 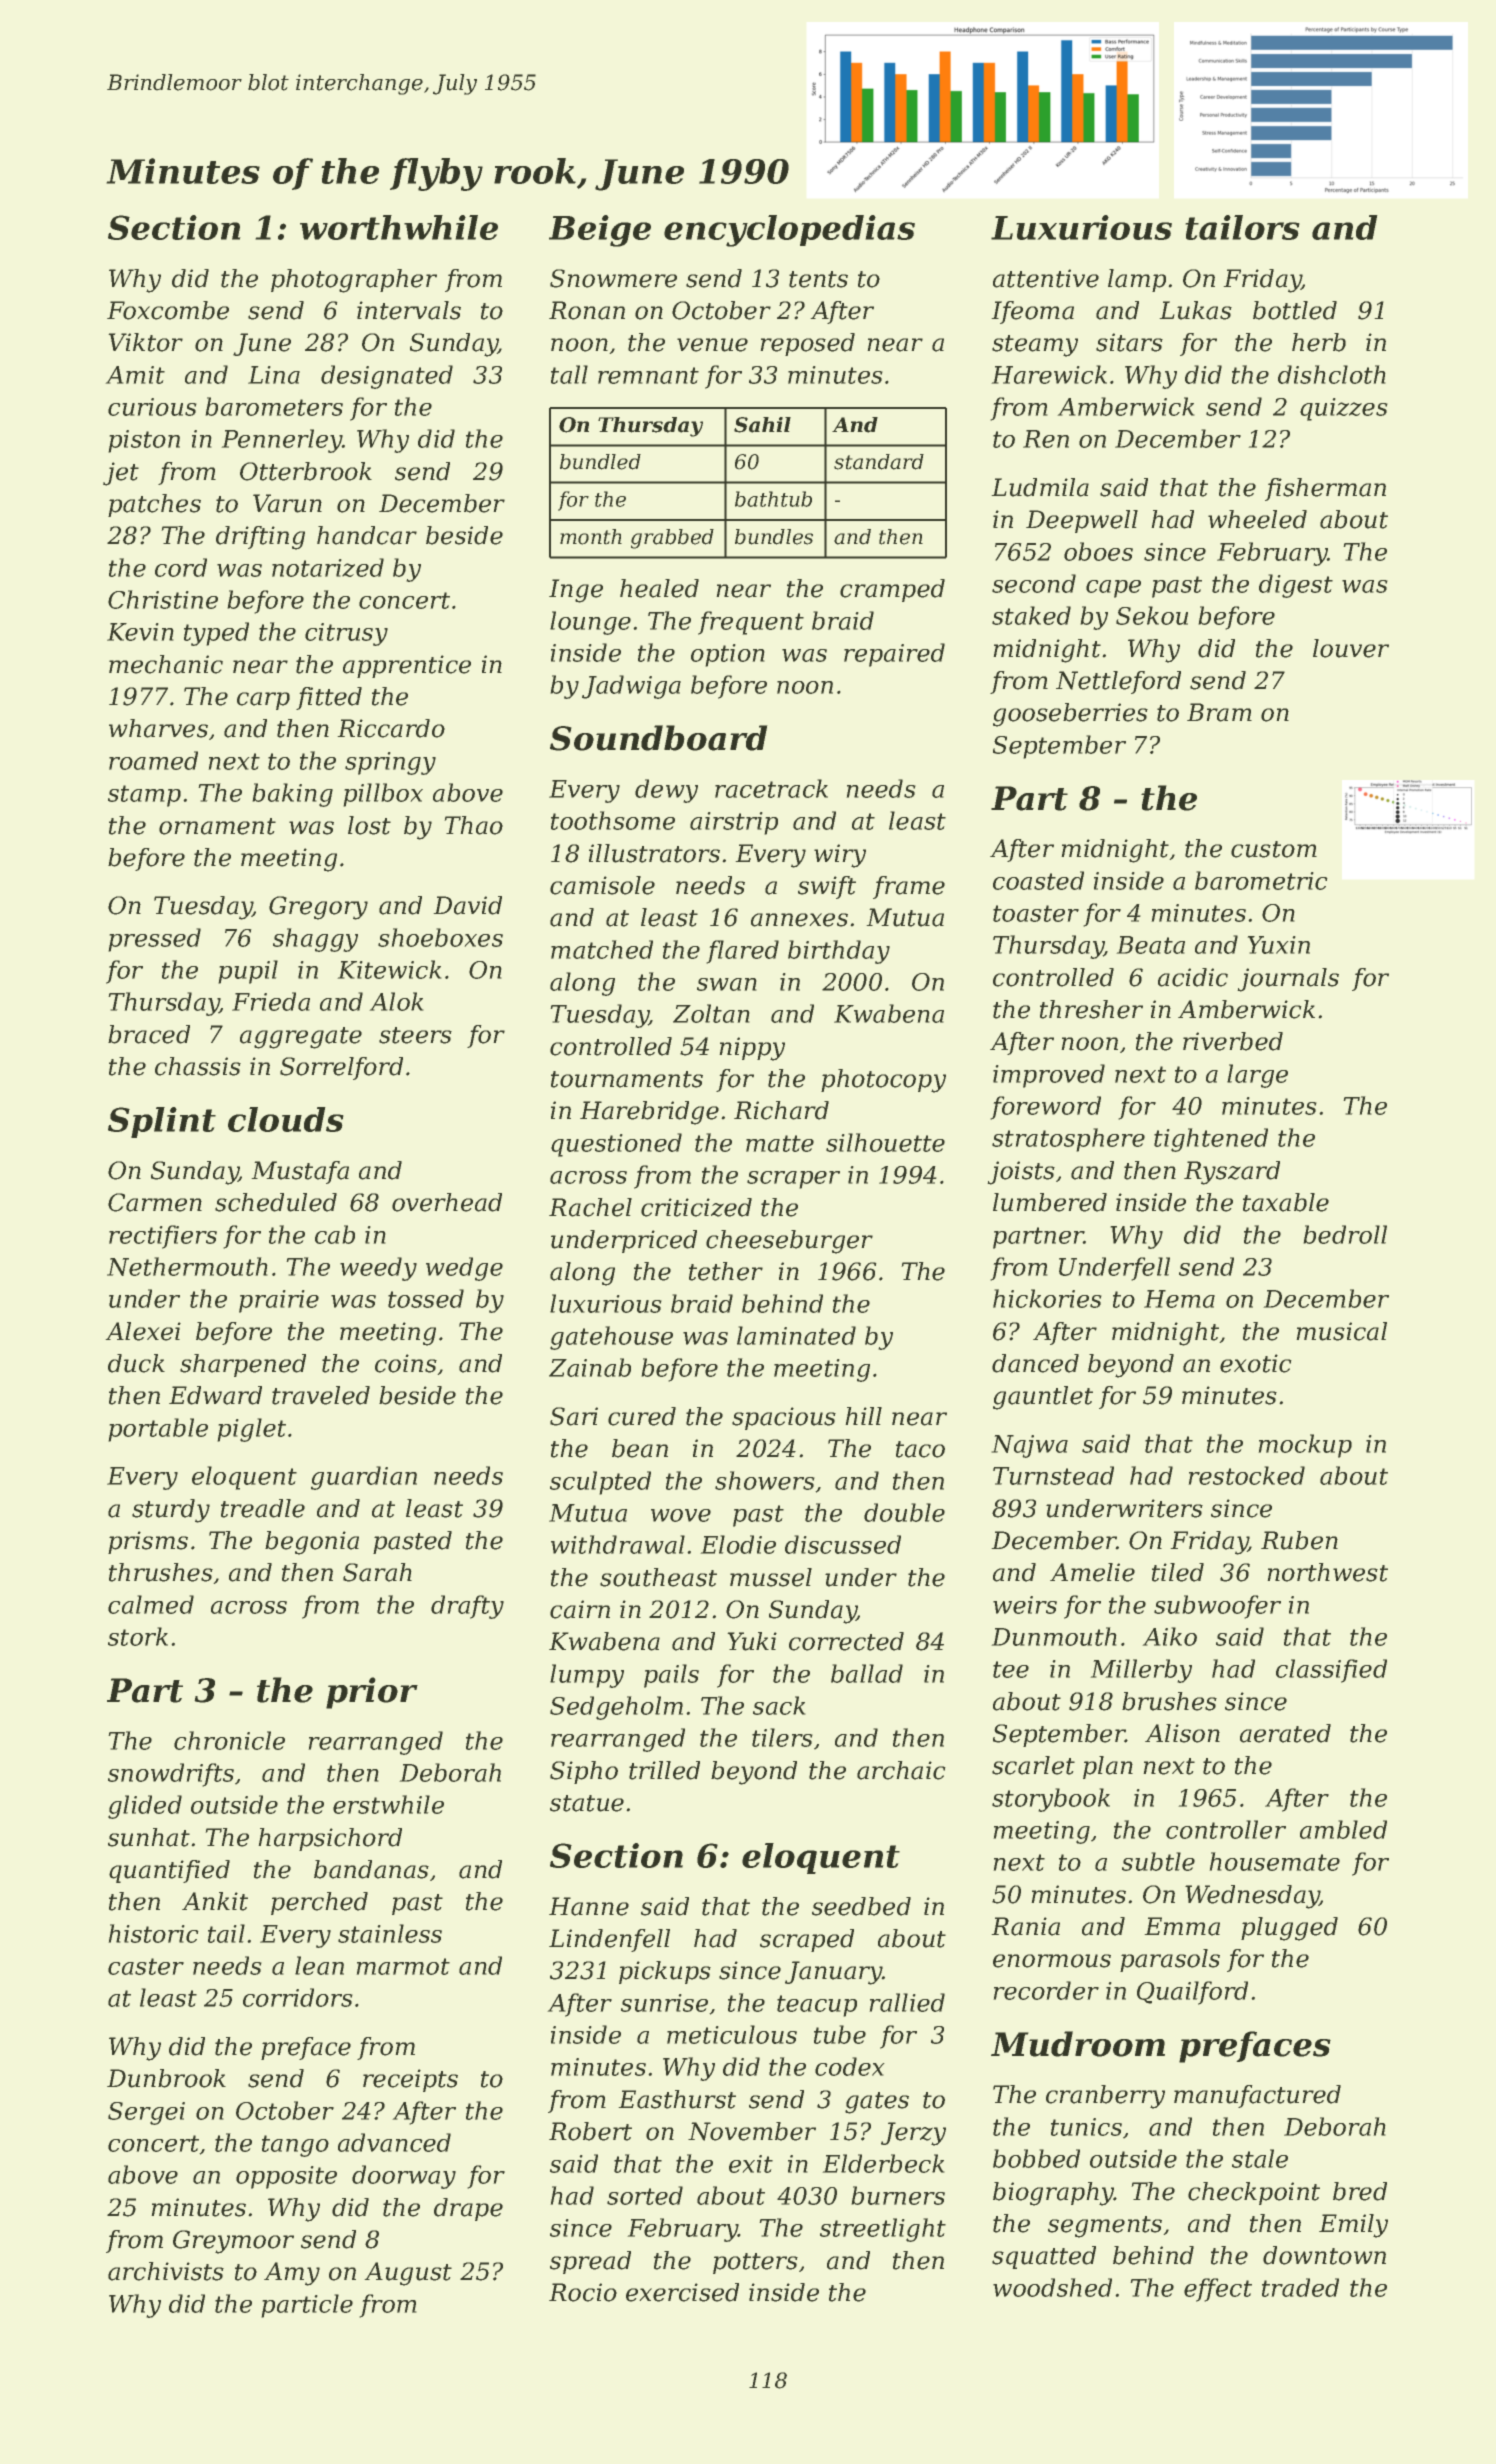 I want to click on Beige, so click(x=600, y=231).
